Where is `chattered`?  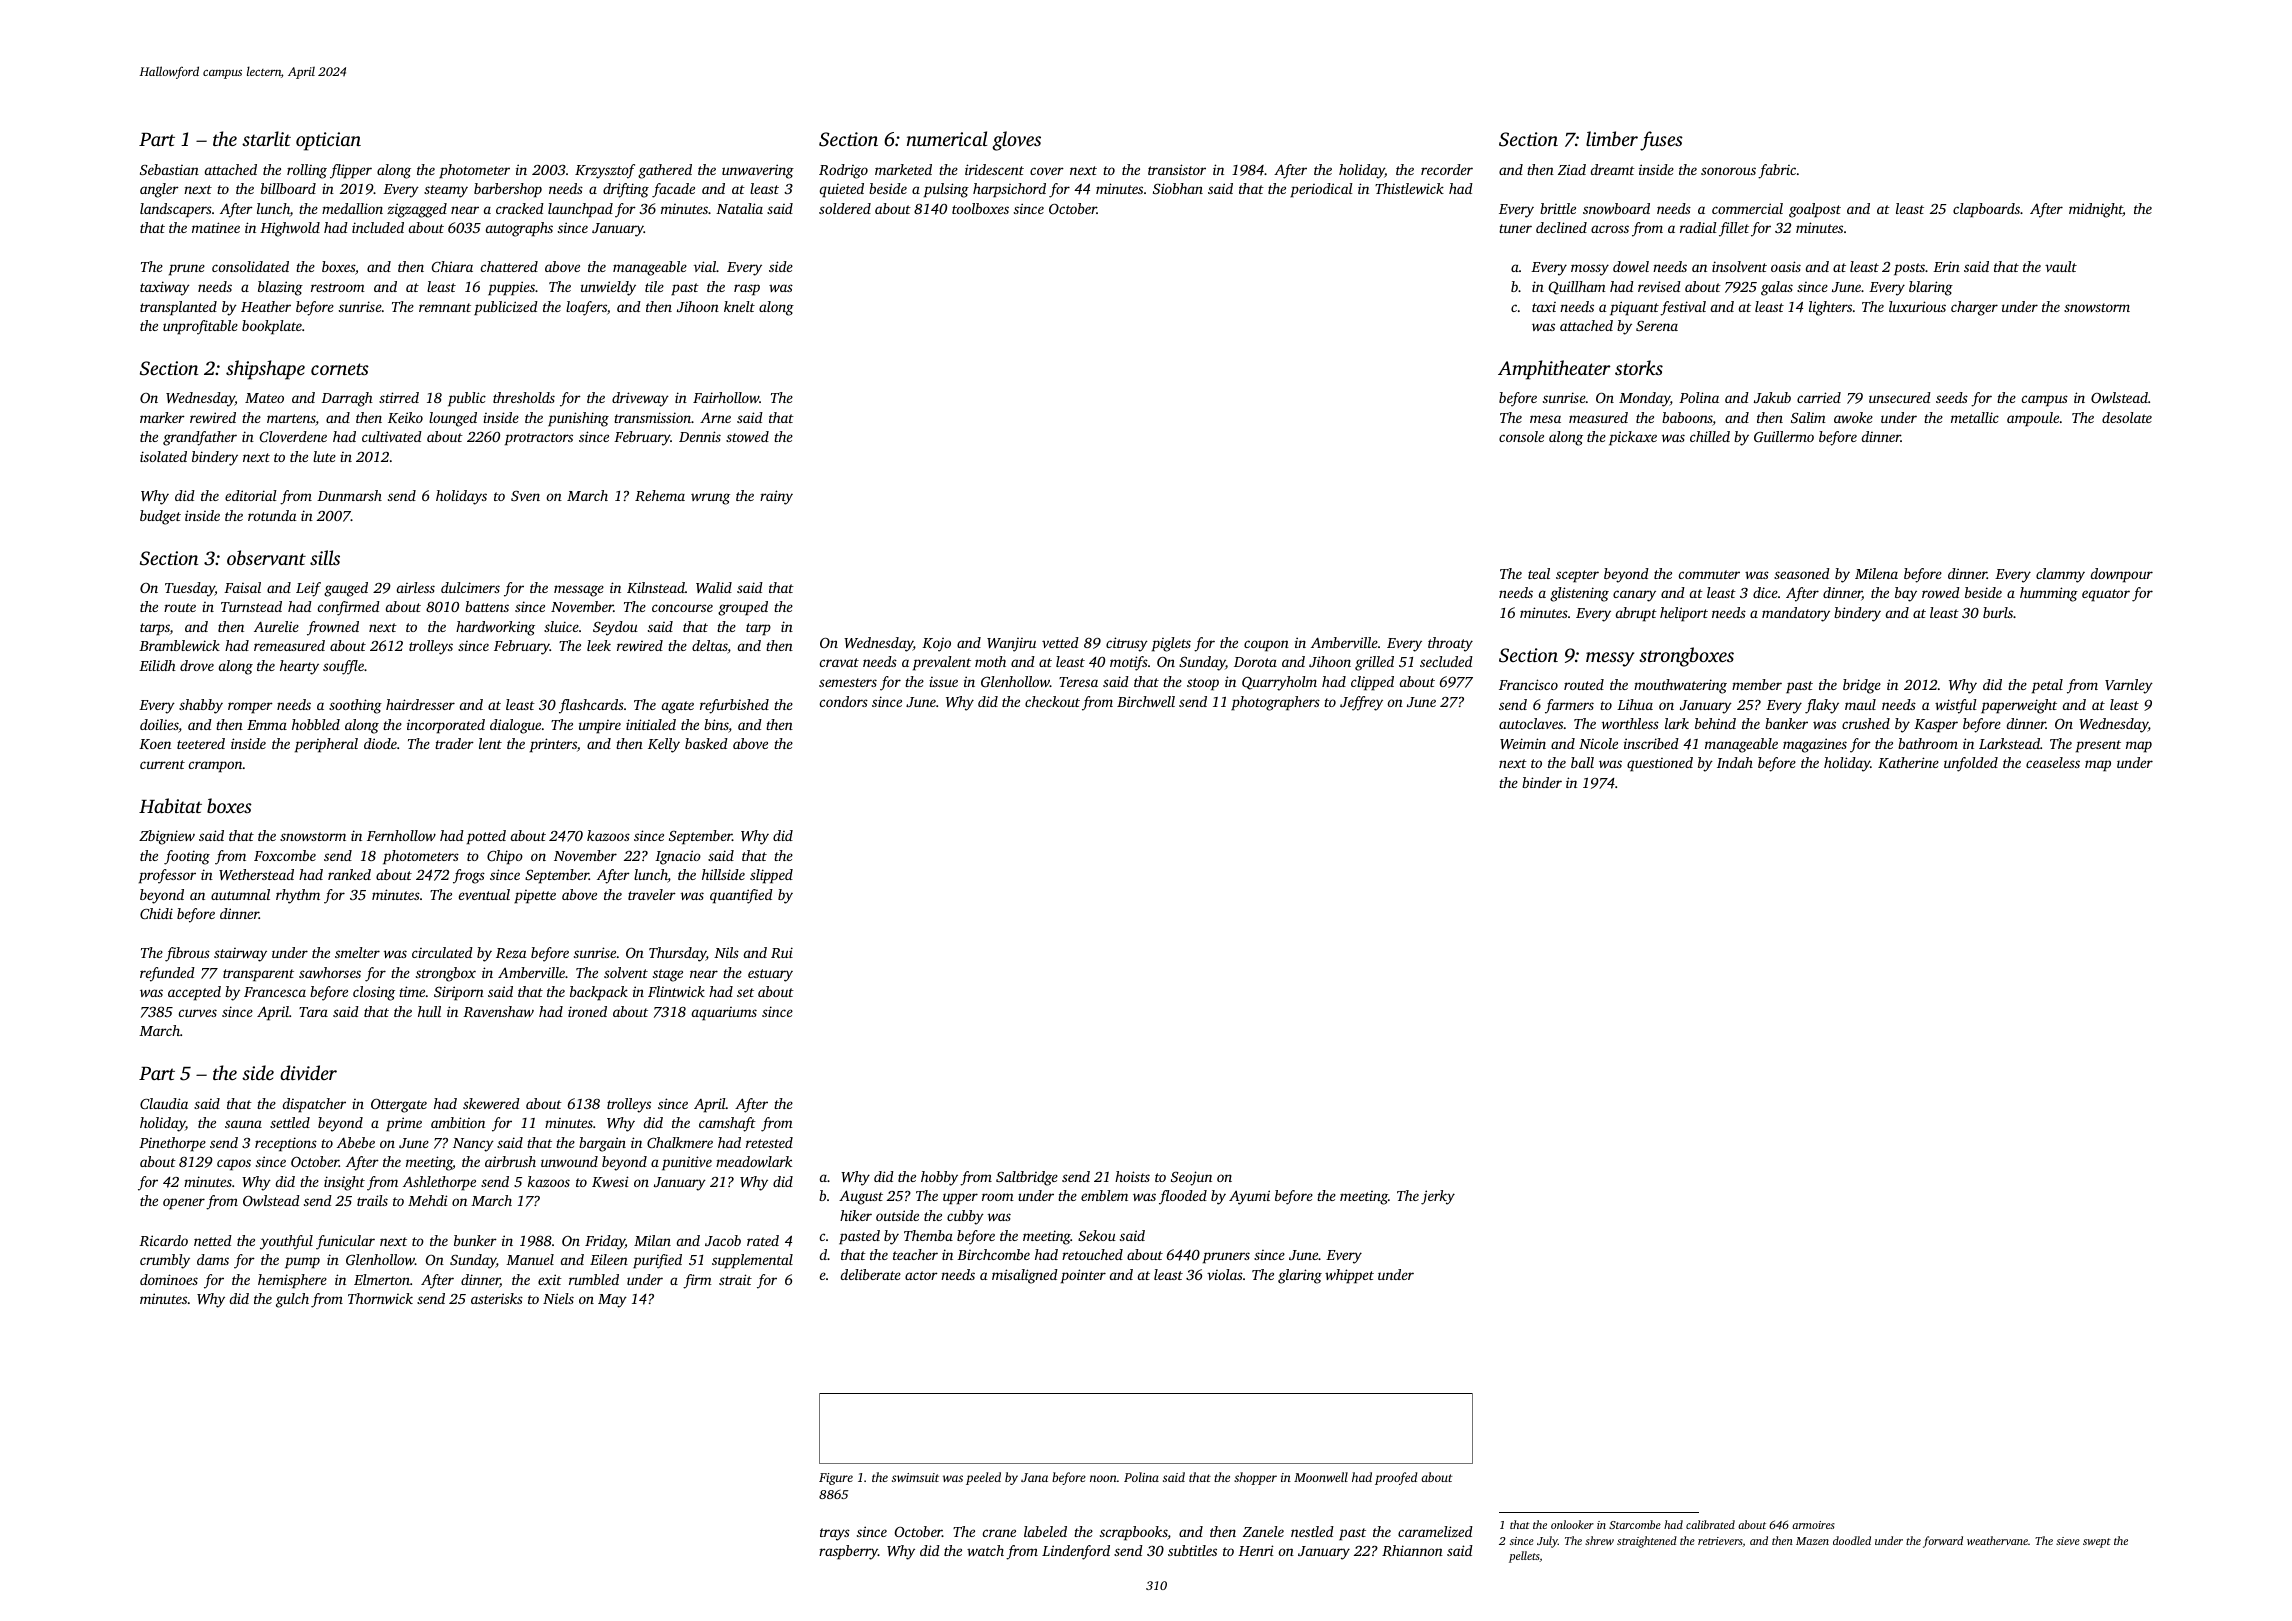
chattered is located at coordinates (509, 266).
